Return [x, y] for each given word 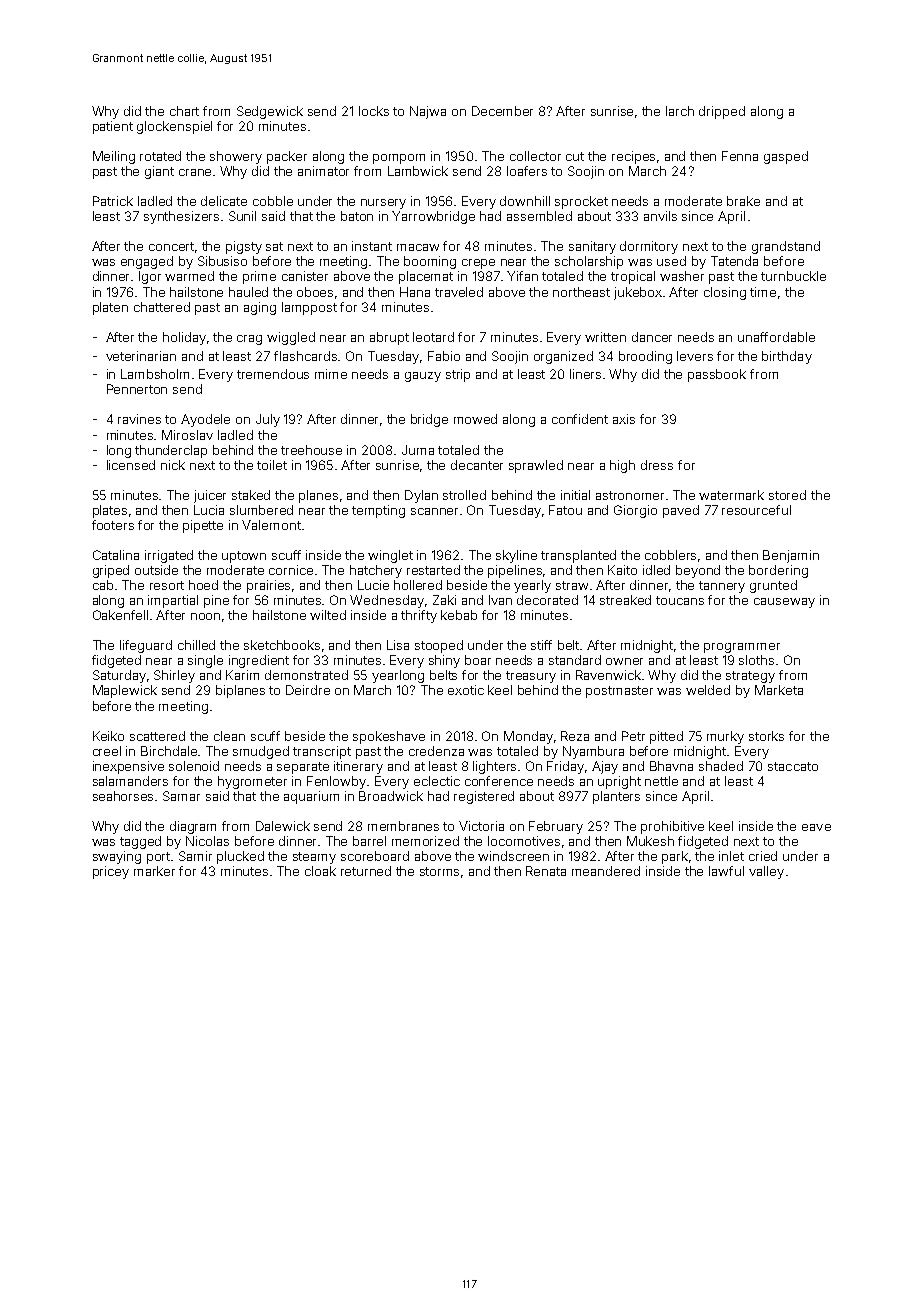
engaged [147, 262]
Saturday [119, 676]
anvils [660, 216]
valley [766, 872]
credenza [436, 751]
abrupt [389, 338]
